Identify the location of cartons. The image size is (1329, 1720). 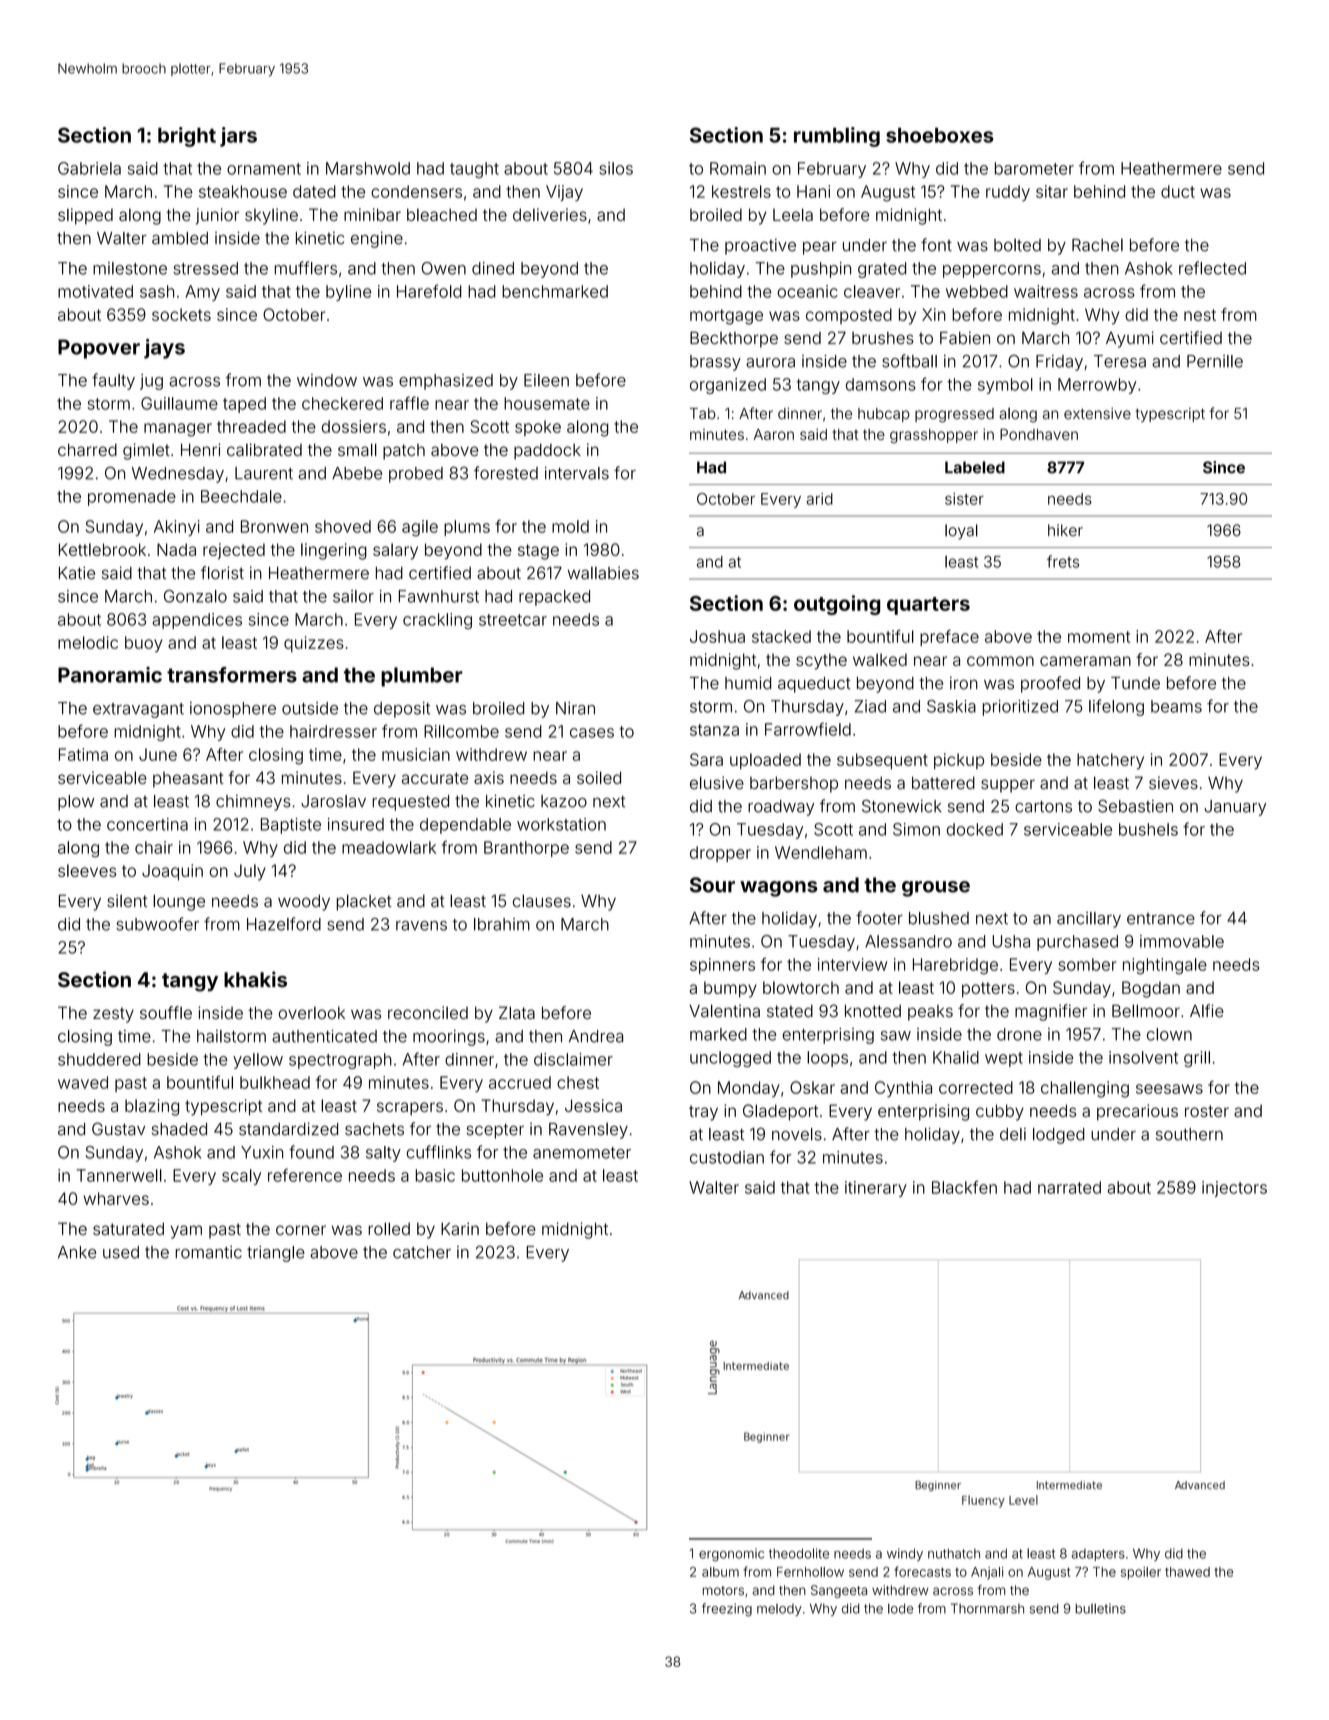
(1043, 807).
